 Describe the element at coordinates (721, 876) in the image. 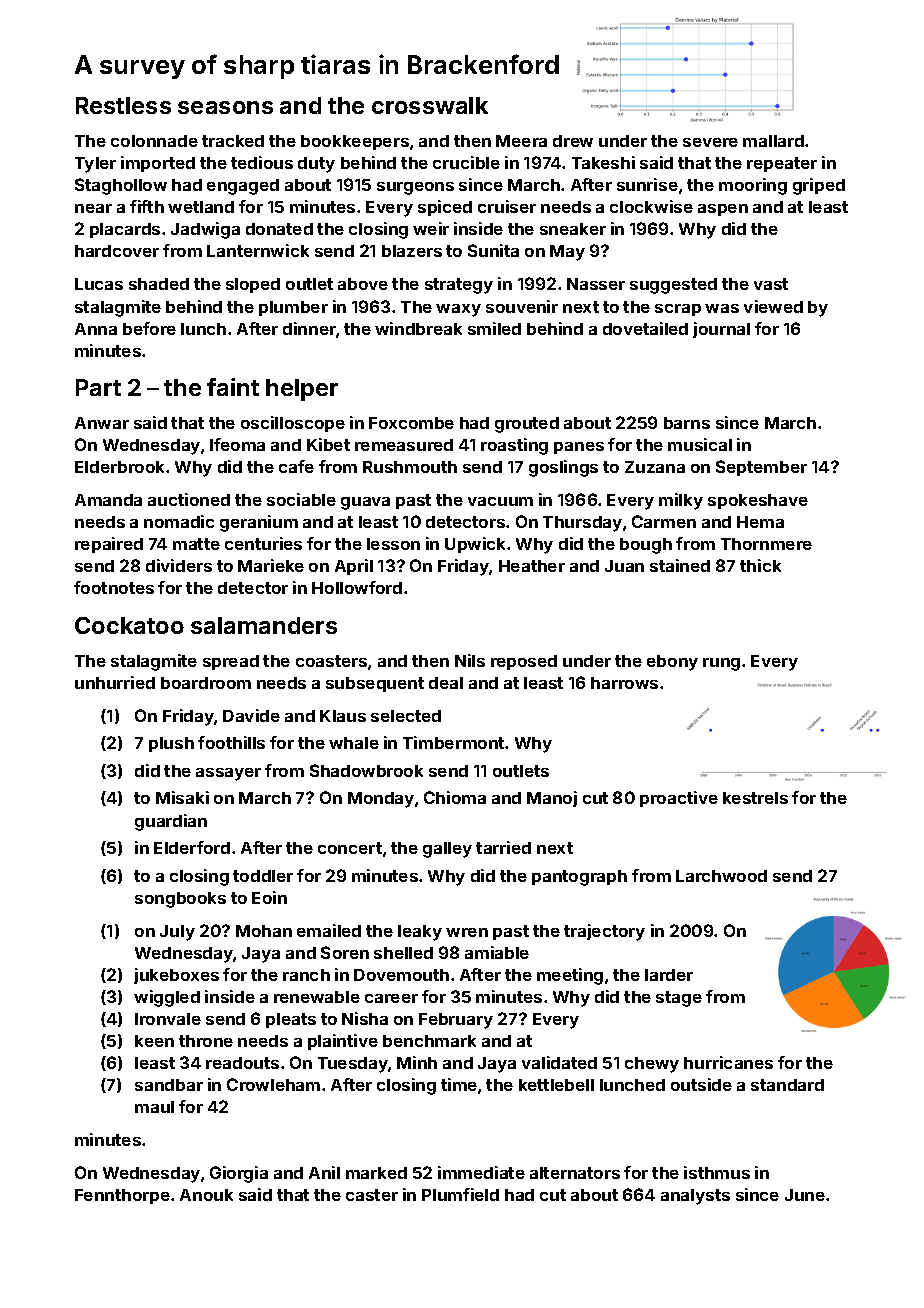

I see `Larchwood` at that location.
